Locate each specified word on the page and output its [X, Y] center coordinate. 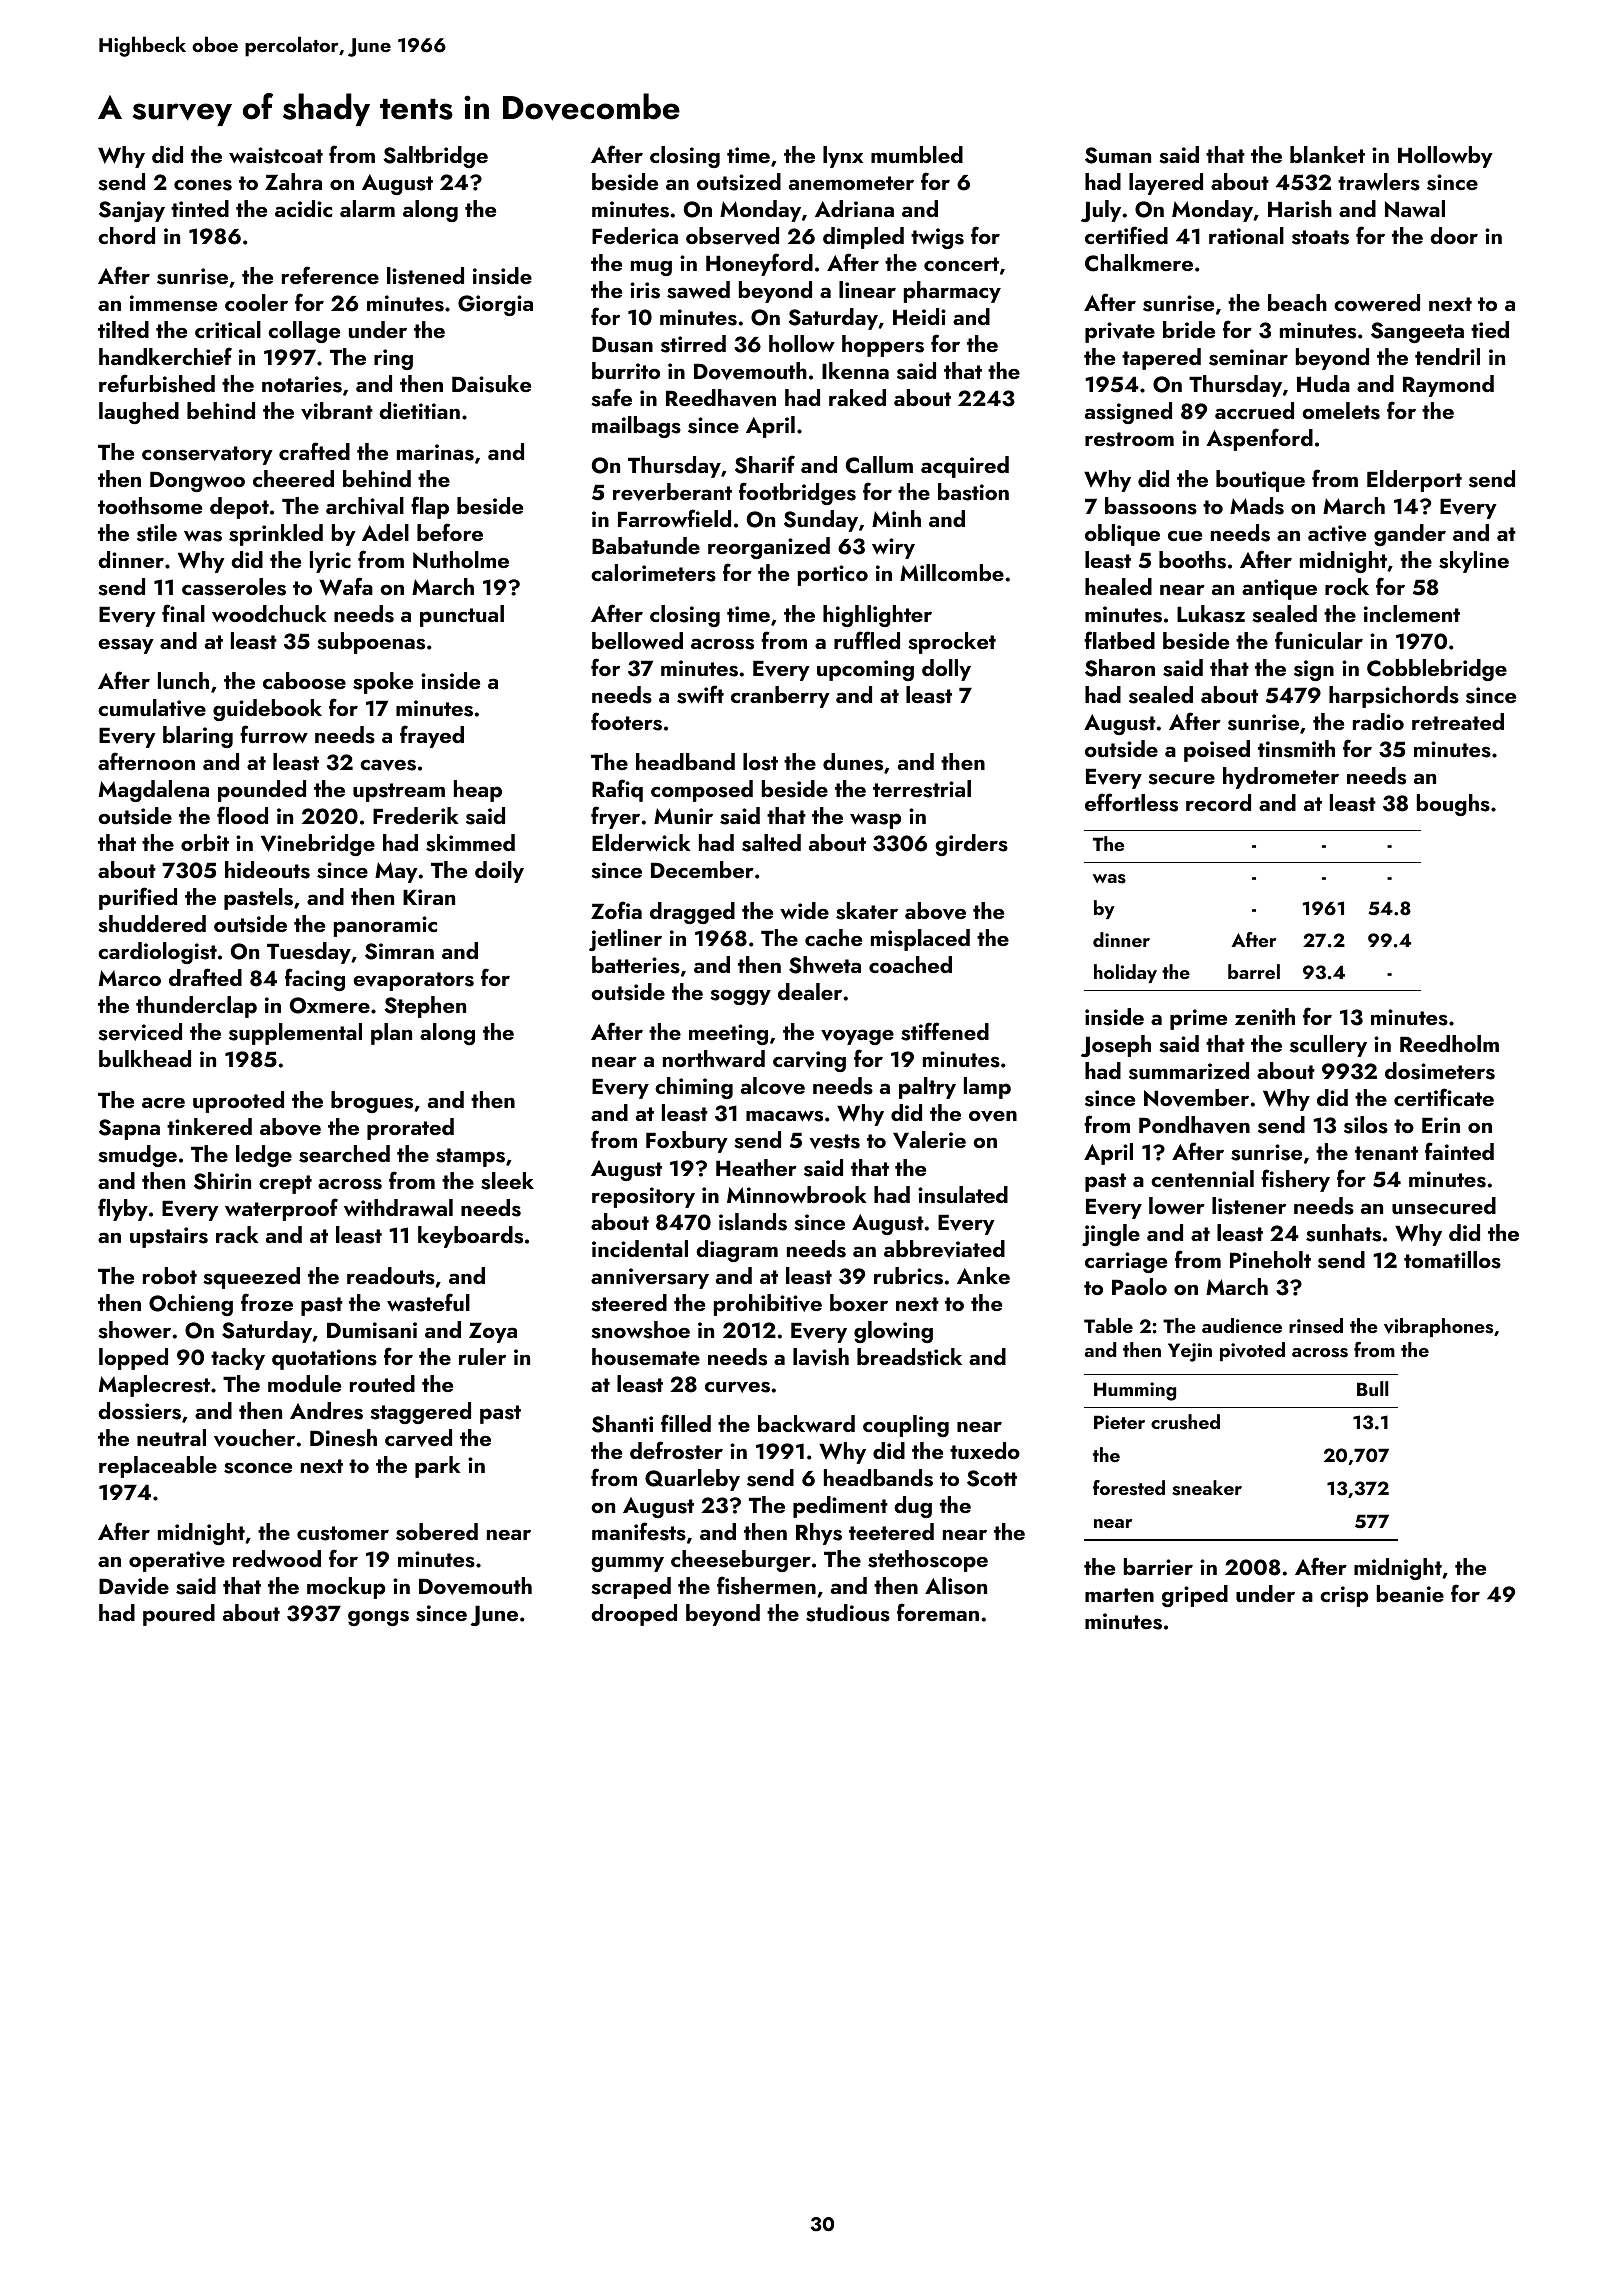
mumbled [917, 154]
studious [848, 1613]
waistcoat [276, 155]
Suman [1118, 155]
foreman [938, 1612]
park [438, 1467]
